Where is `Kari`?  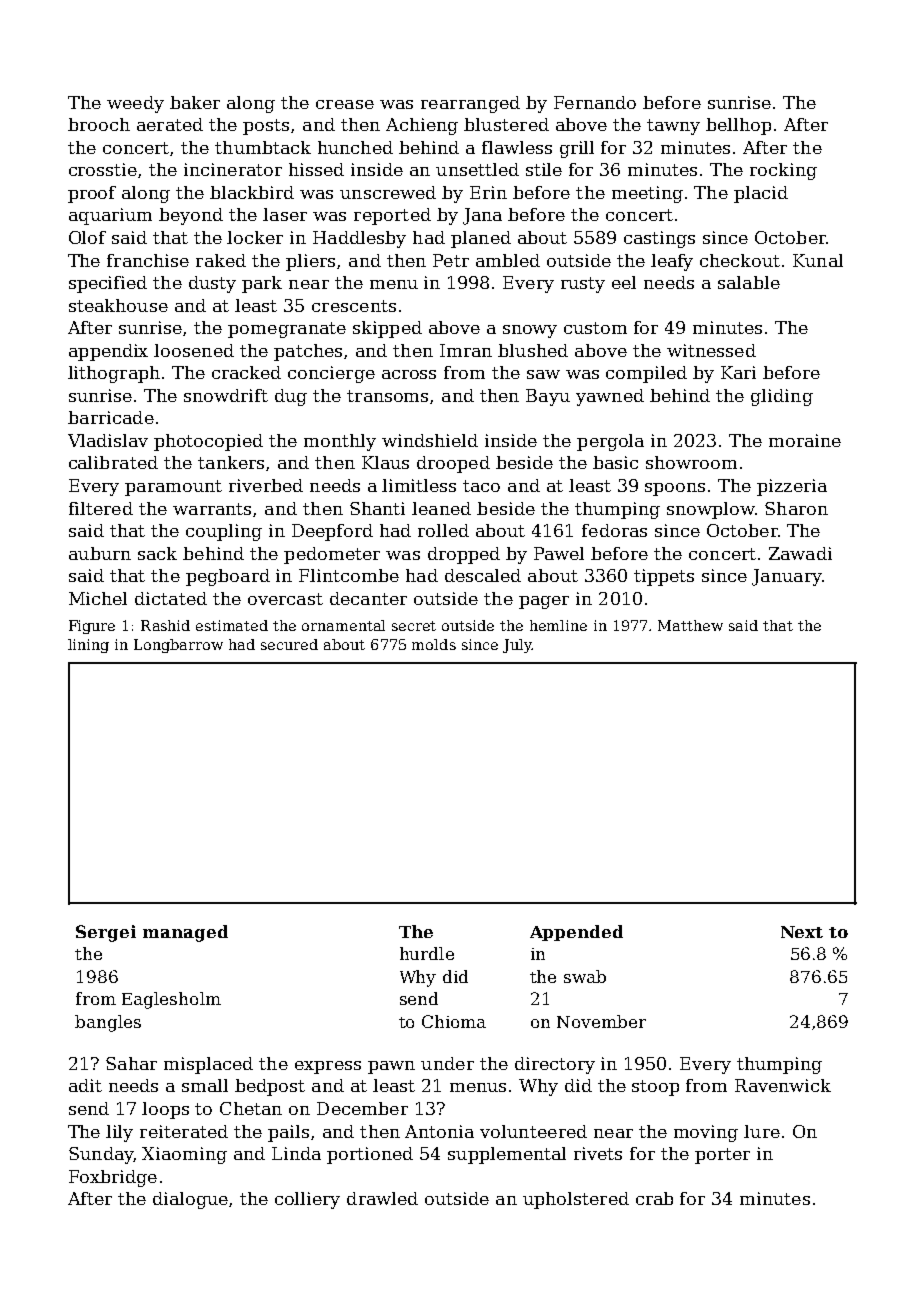 Kari is located at coordinates (738, 372).
